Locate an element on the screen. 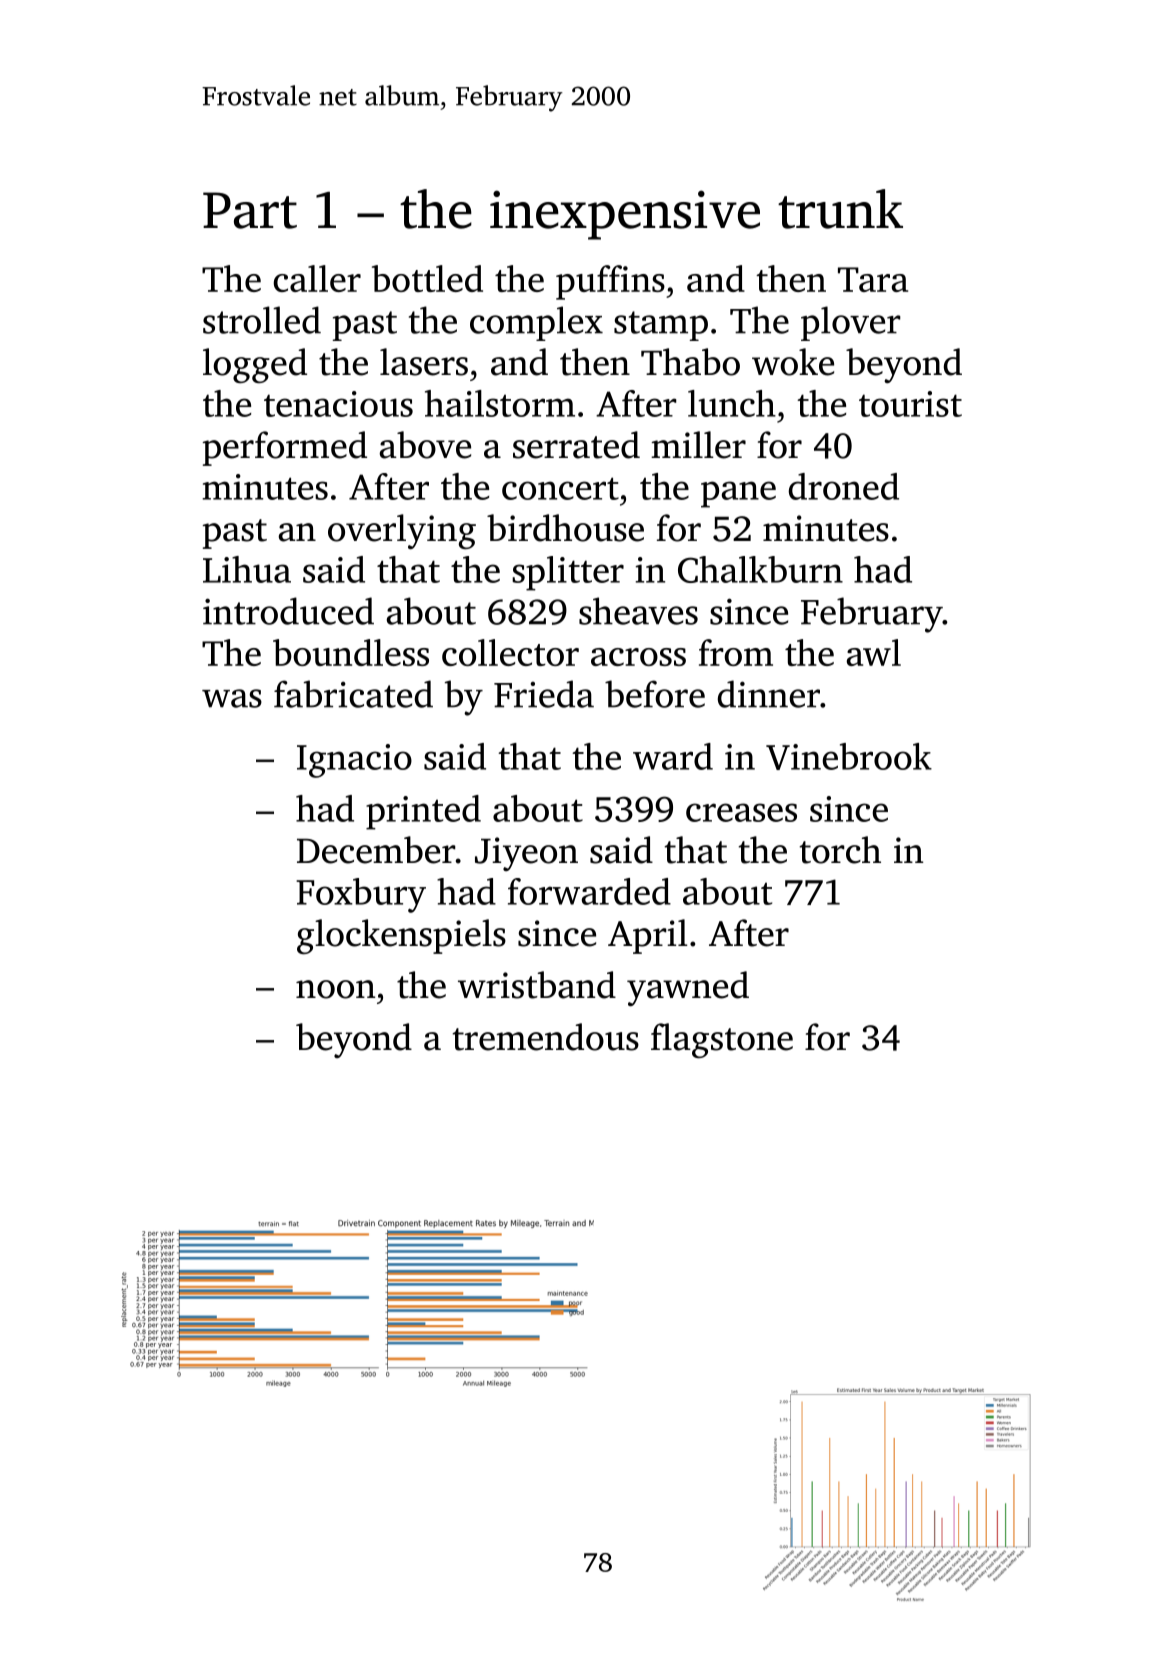 The height and width of the screenshot is (1654, 1165). plover is located at coordinates (851, 323).
